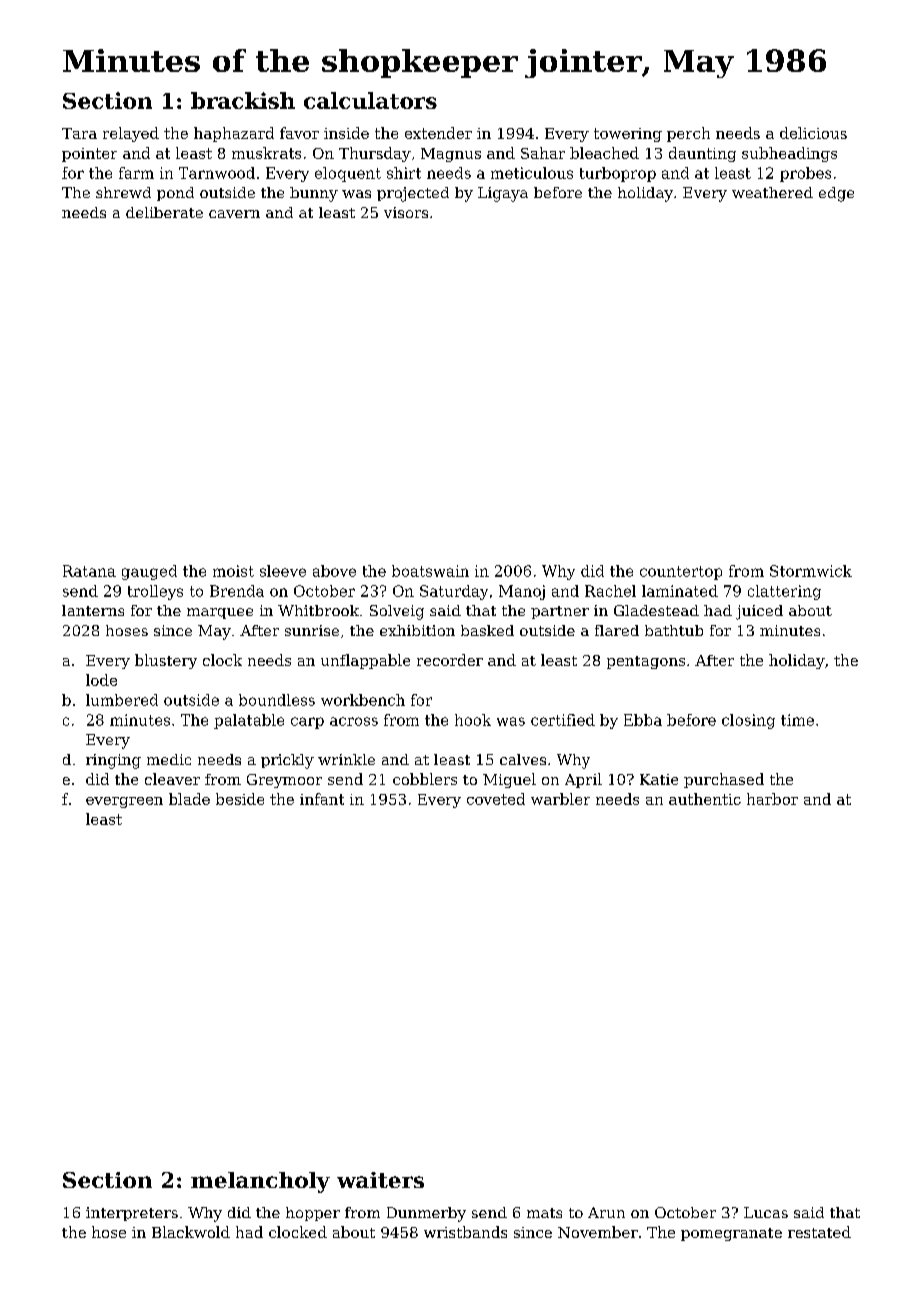  I want to click on interpreters, so click(132, 1214).
